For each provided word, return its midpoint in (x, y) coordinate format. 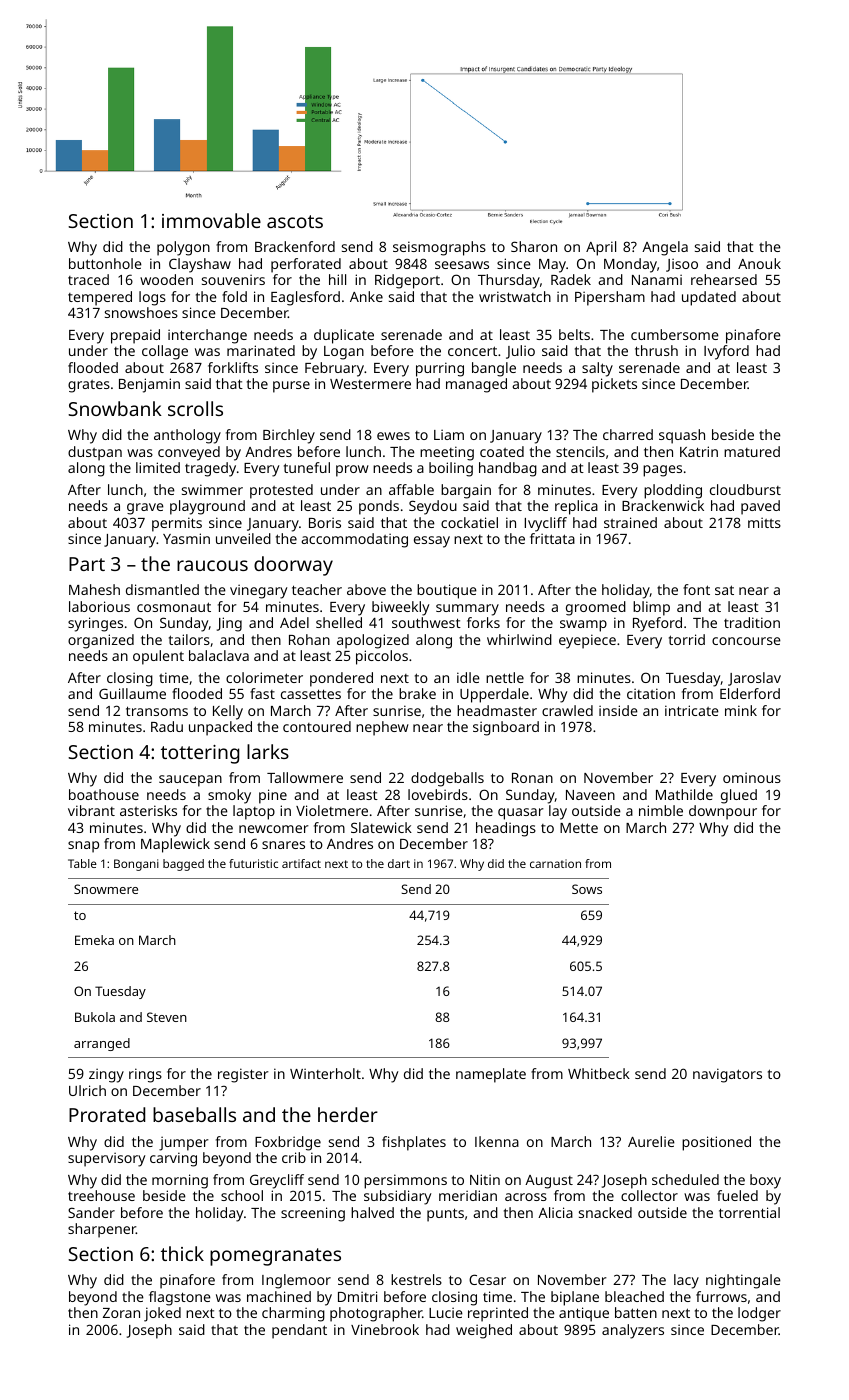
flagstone (180, 1298)
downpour (723, 812)
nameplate (491, 1075)
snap (83, 847)
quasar (521, 814)
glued (739, 796)
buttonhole (105, 263)
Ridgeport (407, 281)
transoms (157, 711)
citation (651, 693)
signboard (506, 728)
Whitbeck (599, 1073)
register (243, 1075)
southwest (426, 622)
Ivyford (726, 352)
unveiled (243, 538)
